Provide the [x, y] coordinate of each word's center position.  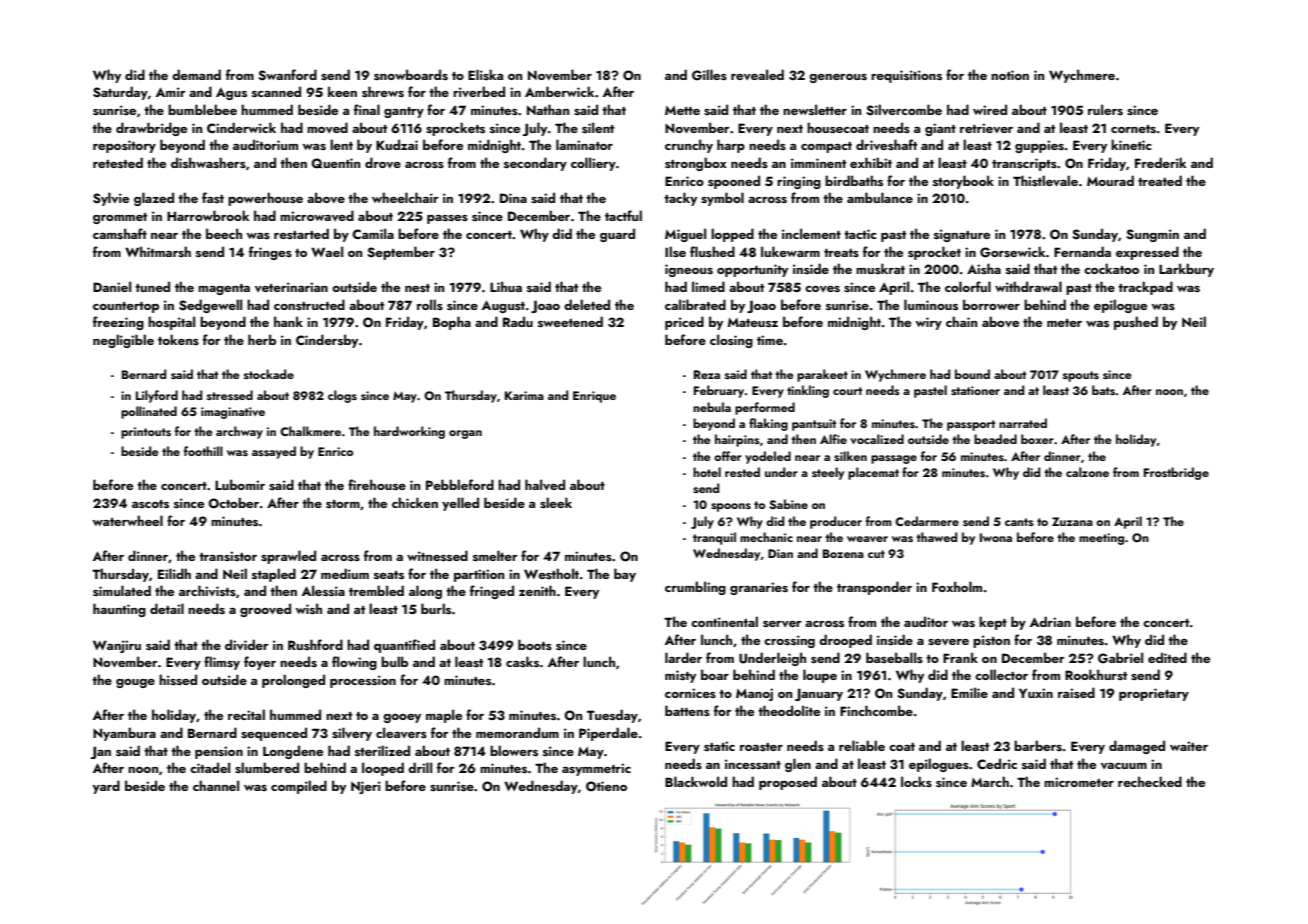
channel [216, 785]
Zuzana [1072, 521]
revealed [757, 74]
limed [708, 286]
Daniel [112, 286]
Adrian [1050, 621]
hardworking [409, 432]
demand [196, 74]
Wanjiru [117, 646]
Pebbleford [460, 484]
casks [522, 661]
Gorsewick [1013, 252]
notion [1010, 75]
